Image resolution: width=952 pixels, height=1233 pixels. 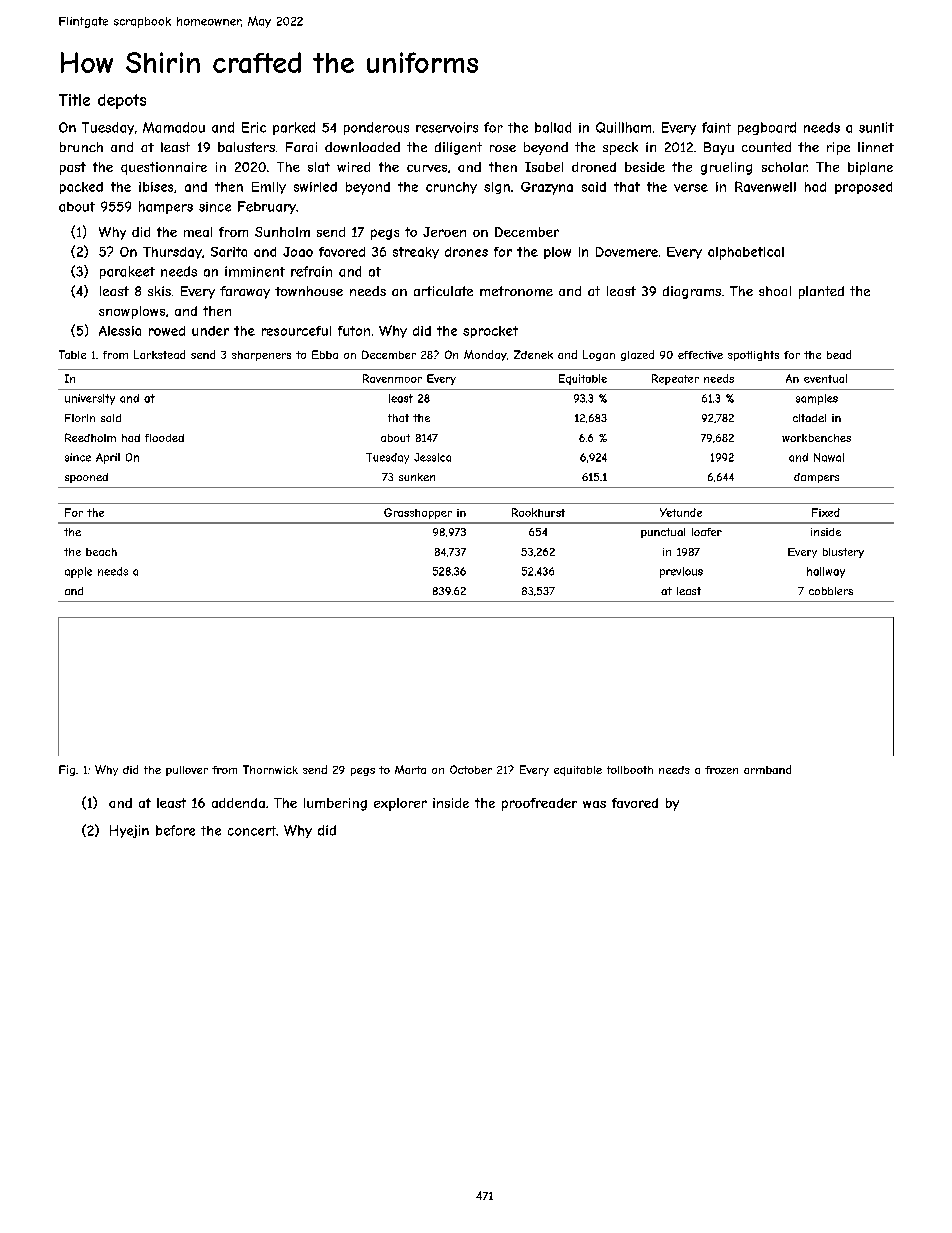 What do you see at coordinates (238, 803) in the document?
I see `addenda` at bounding box center [238, 803].
